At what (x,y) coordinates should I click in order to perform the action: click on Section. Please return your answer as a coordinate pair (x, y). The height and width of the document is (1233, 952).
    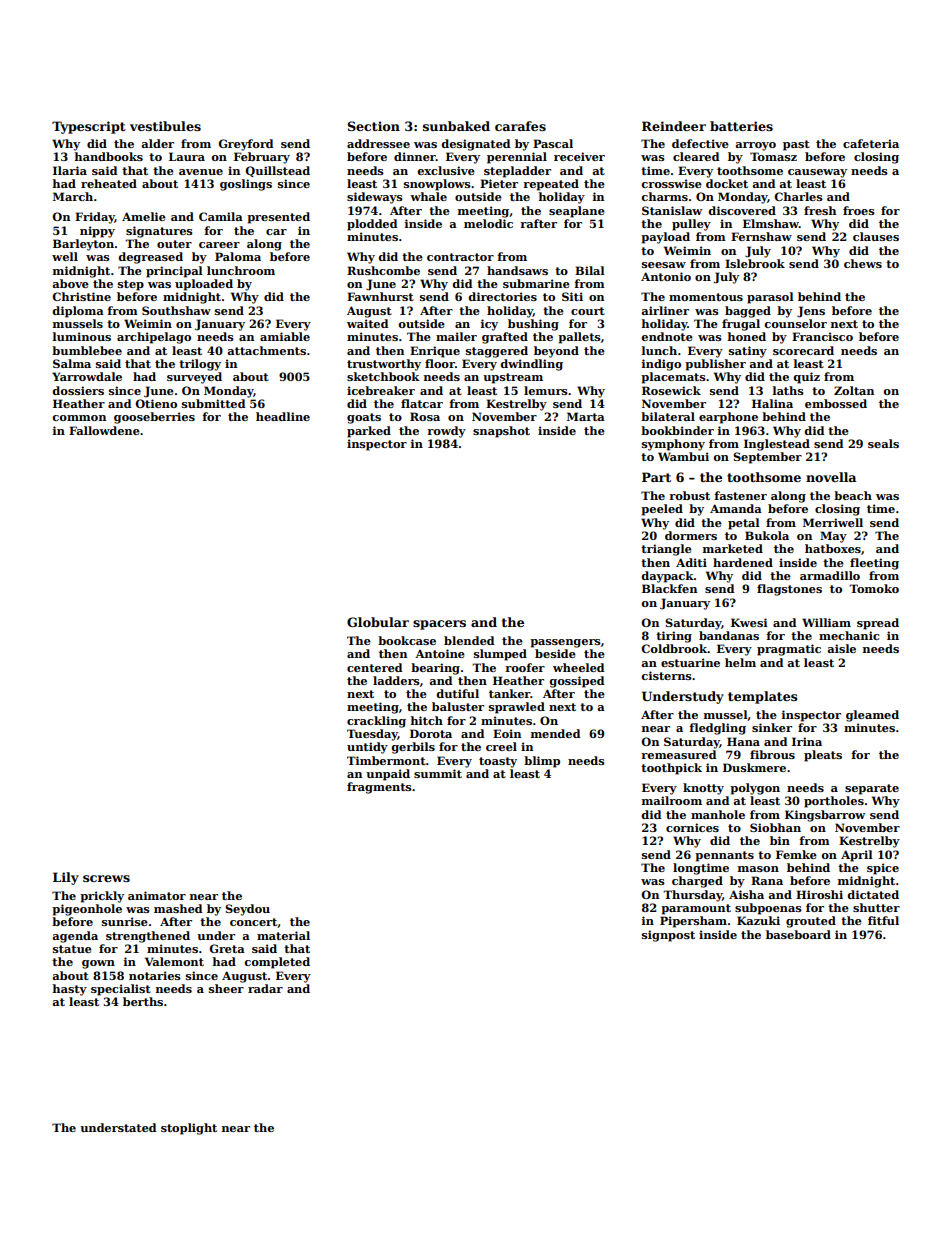
    Looking at the image, I should click on (374, 126).
